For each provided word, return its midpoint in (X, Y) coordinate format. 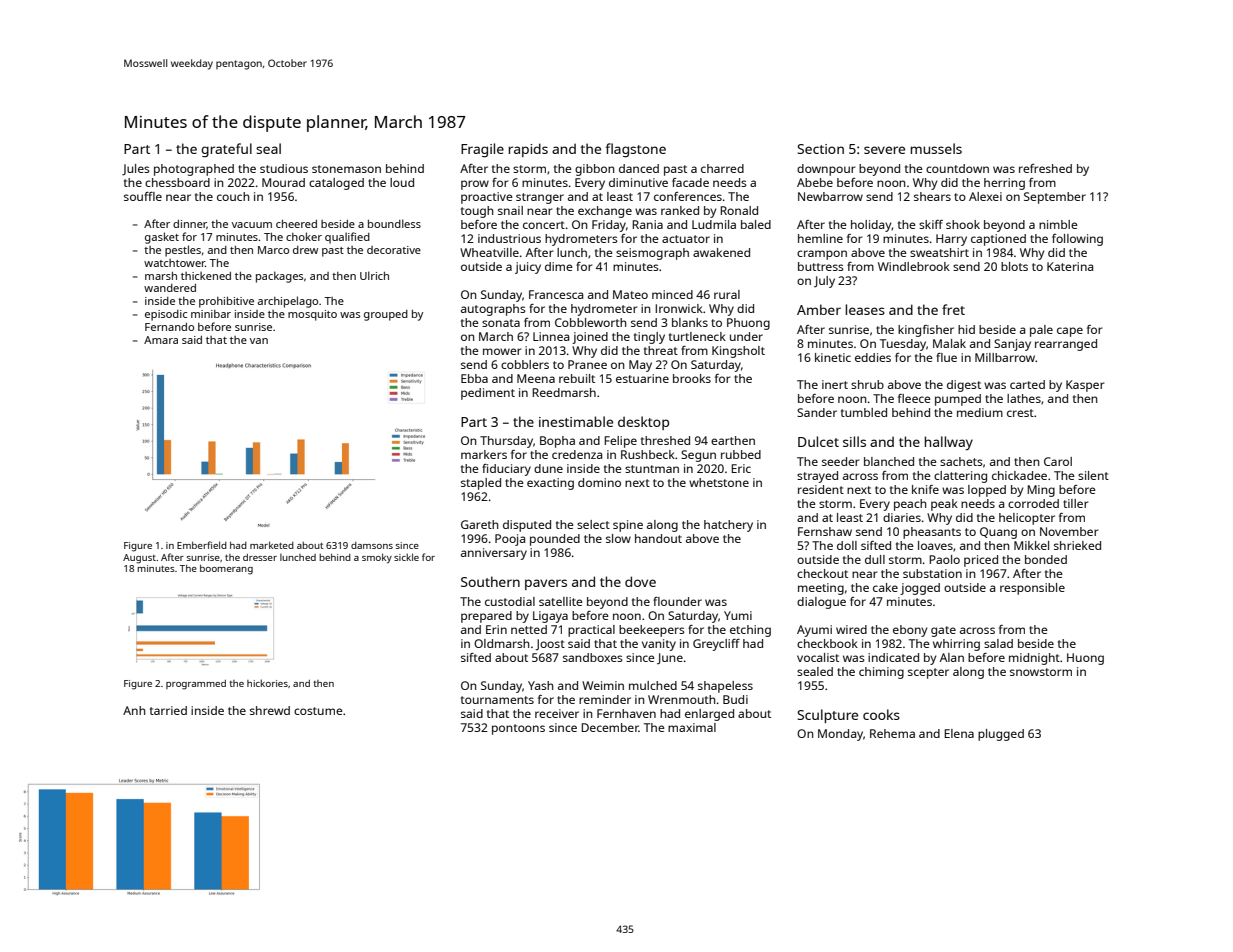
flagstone (635, 150)
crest (1020, 413)
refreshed (1045, 168)
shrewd (270, 710)
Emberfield (202, 545)
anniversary (494, 554)
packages (279, 277)
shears (932, 196)
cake (885, 587)
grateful (226, 150)
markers (484, 454)
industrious (509, 238)
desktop (643, 423)
